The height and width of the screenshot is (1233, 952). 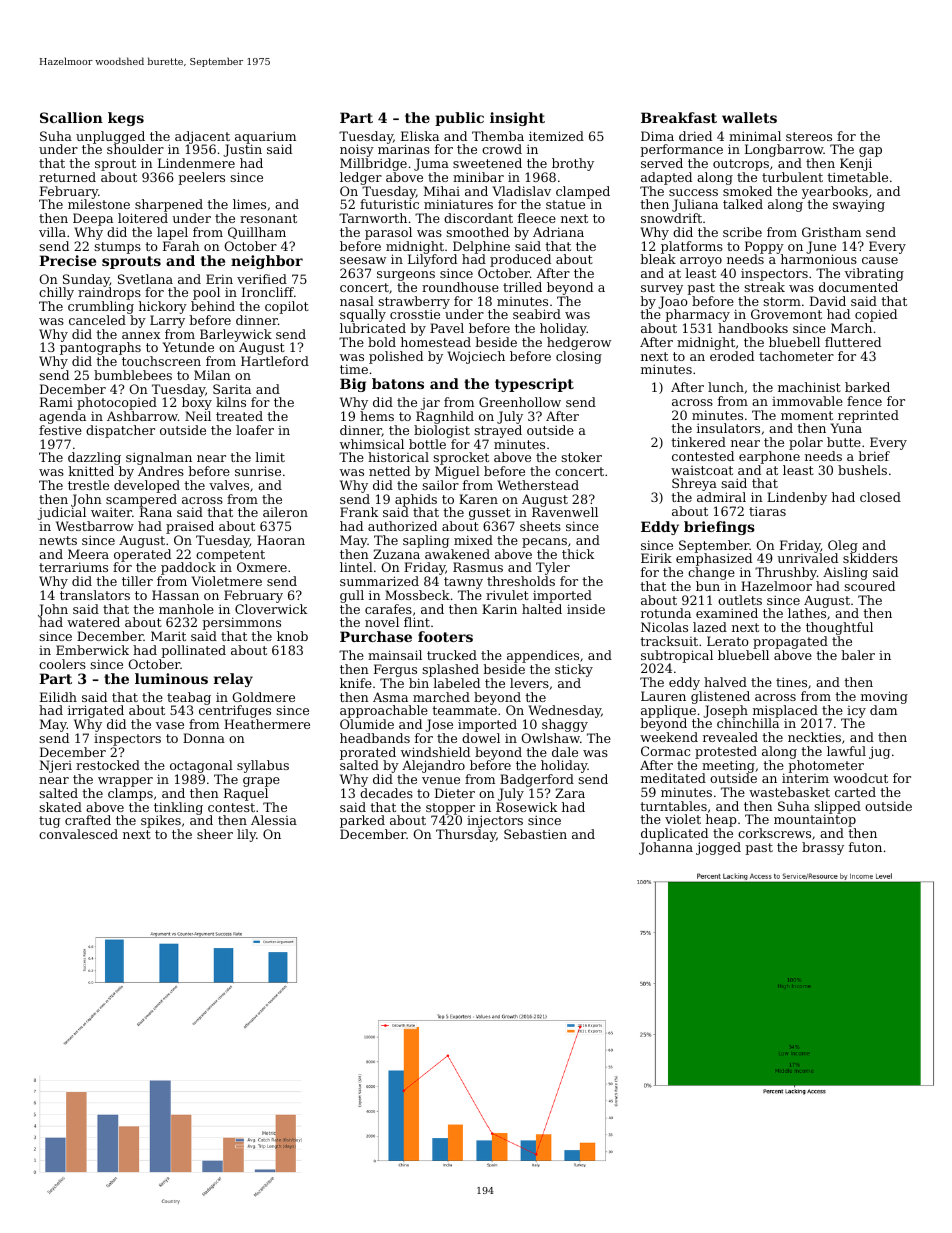 I want to click on Oleg, so click(x=844, y=547).
